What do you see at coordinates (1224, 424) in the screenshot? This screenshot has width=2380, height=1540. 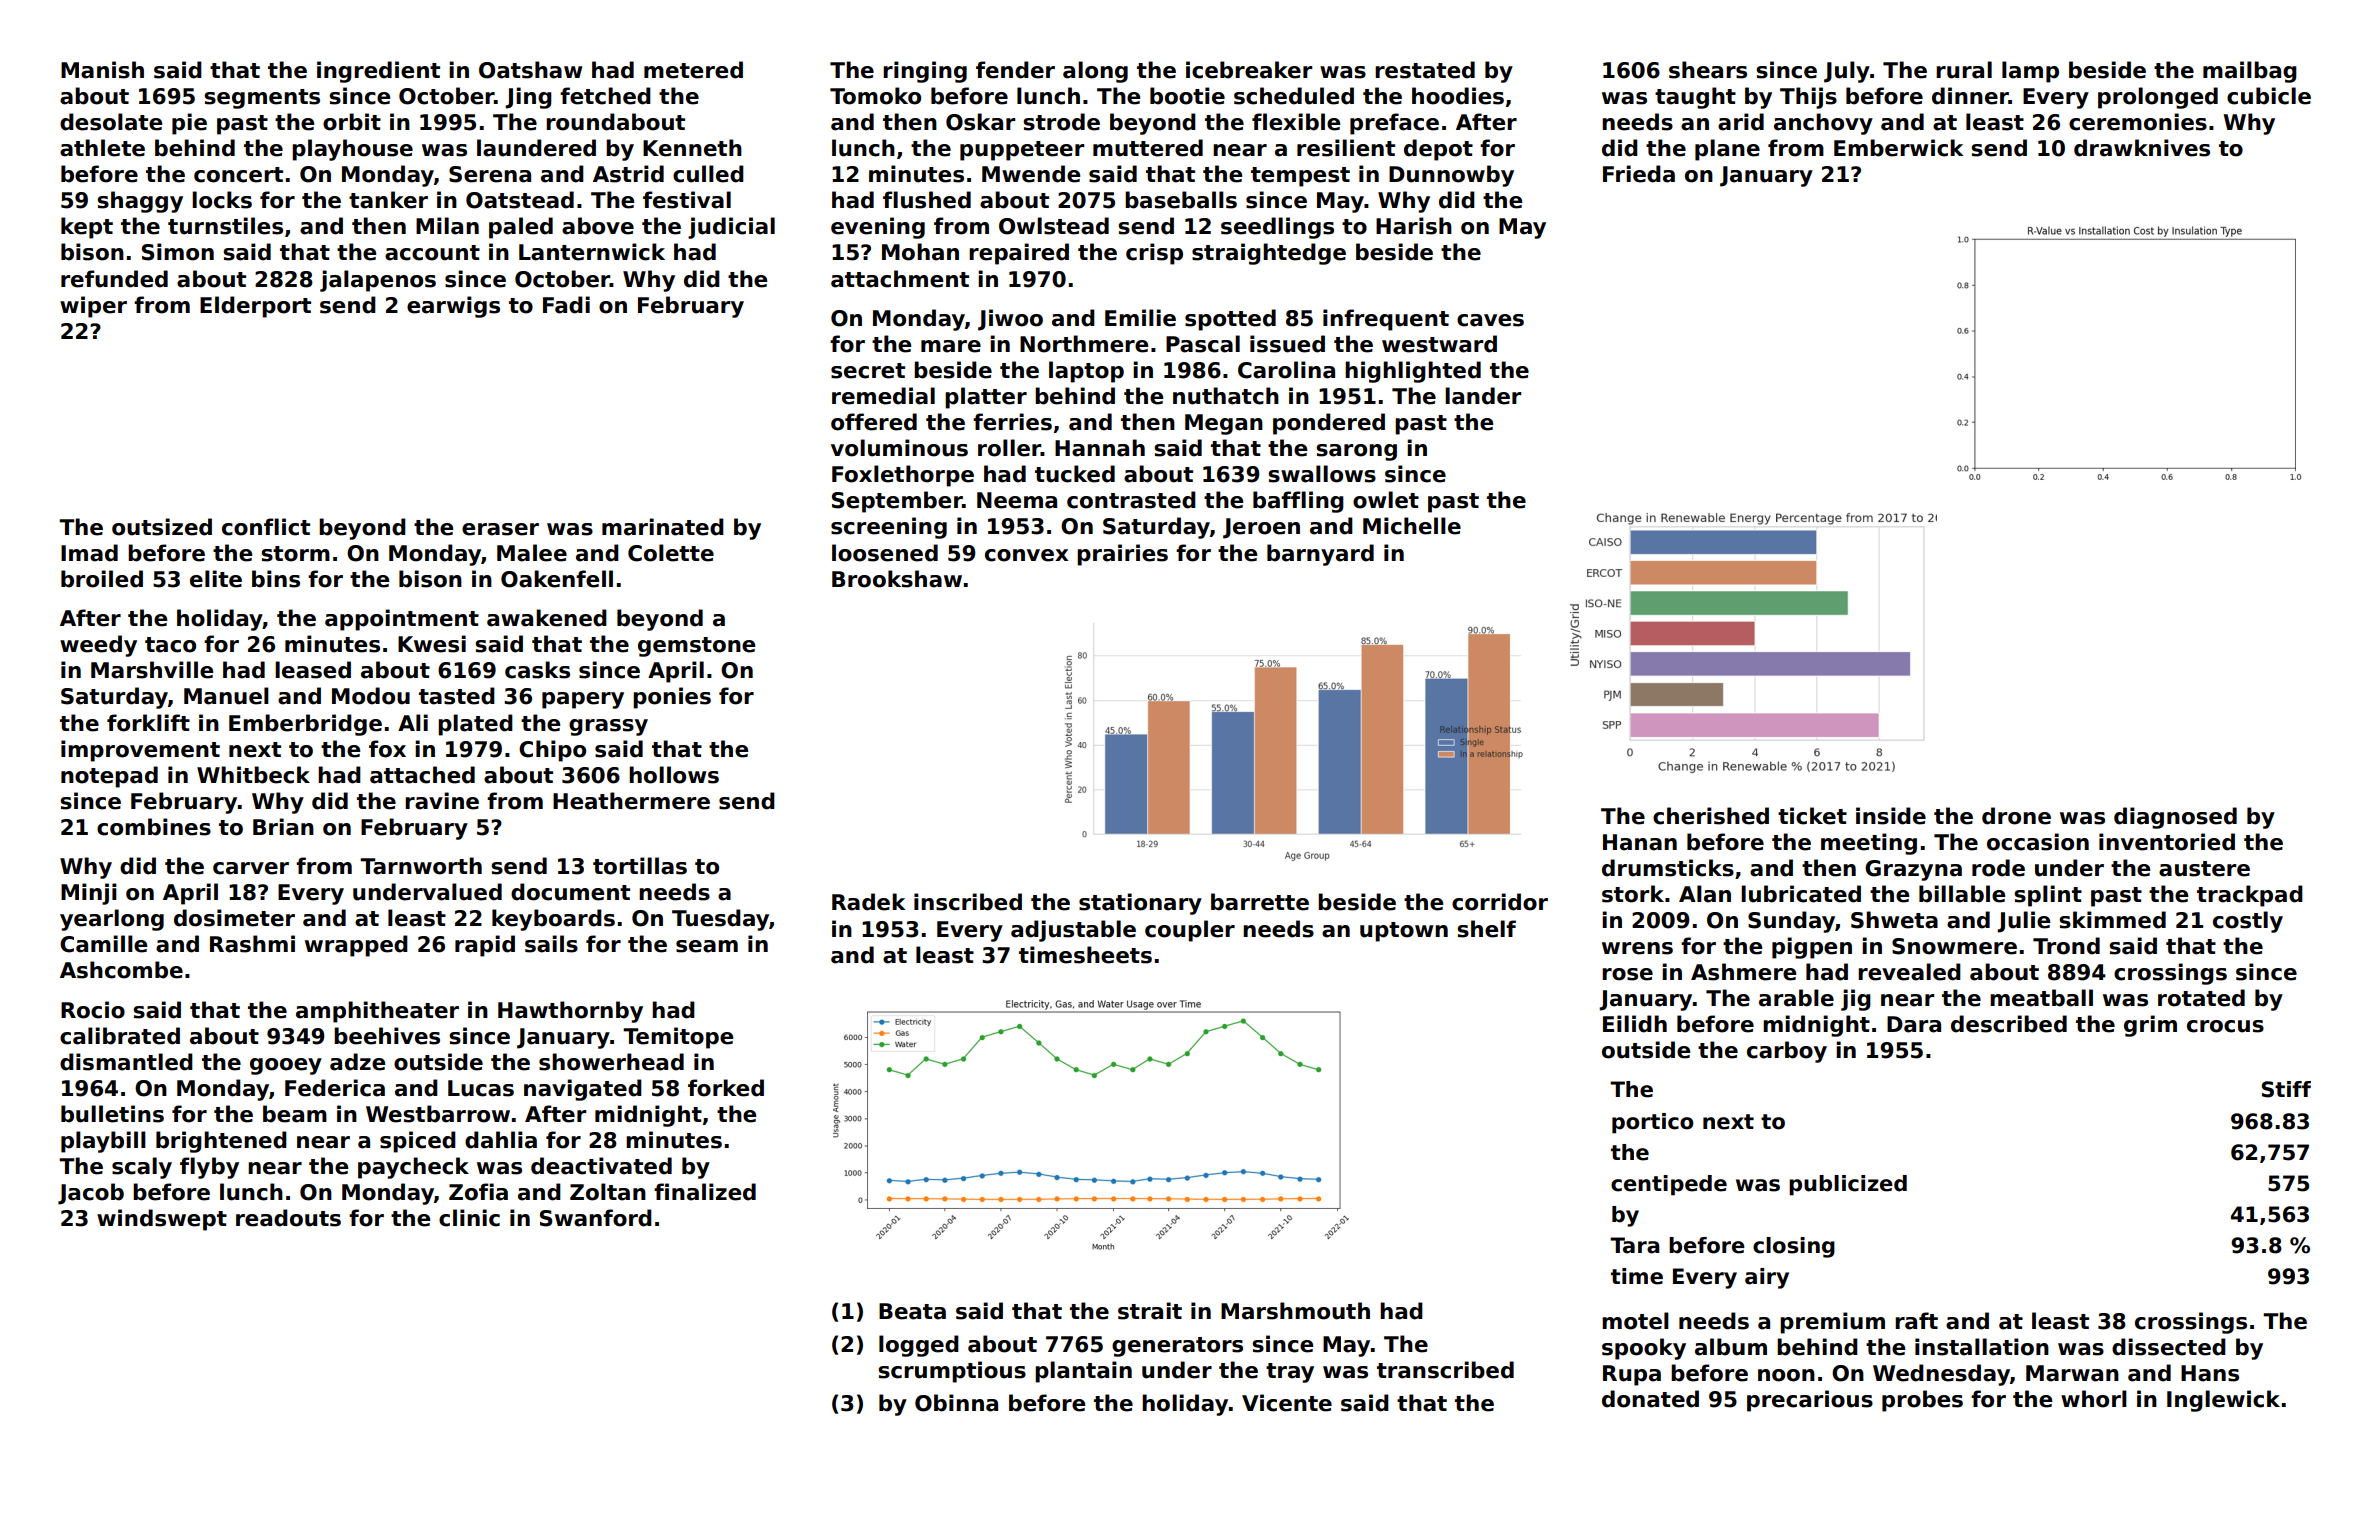 I see `Megan` at bounding box center [1224, 424].
